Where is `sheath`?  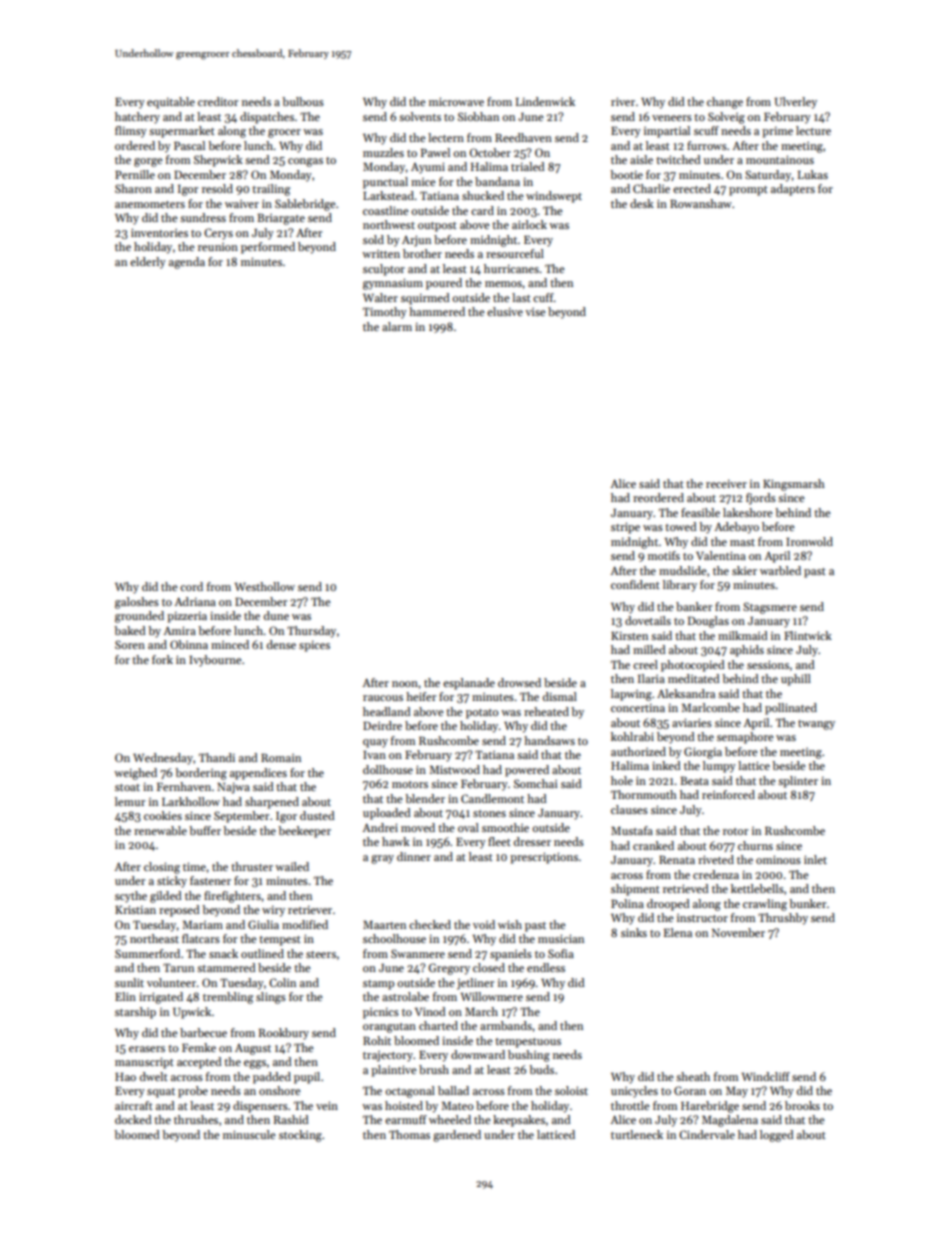
sheath is located at coordinates (693, 1076).
